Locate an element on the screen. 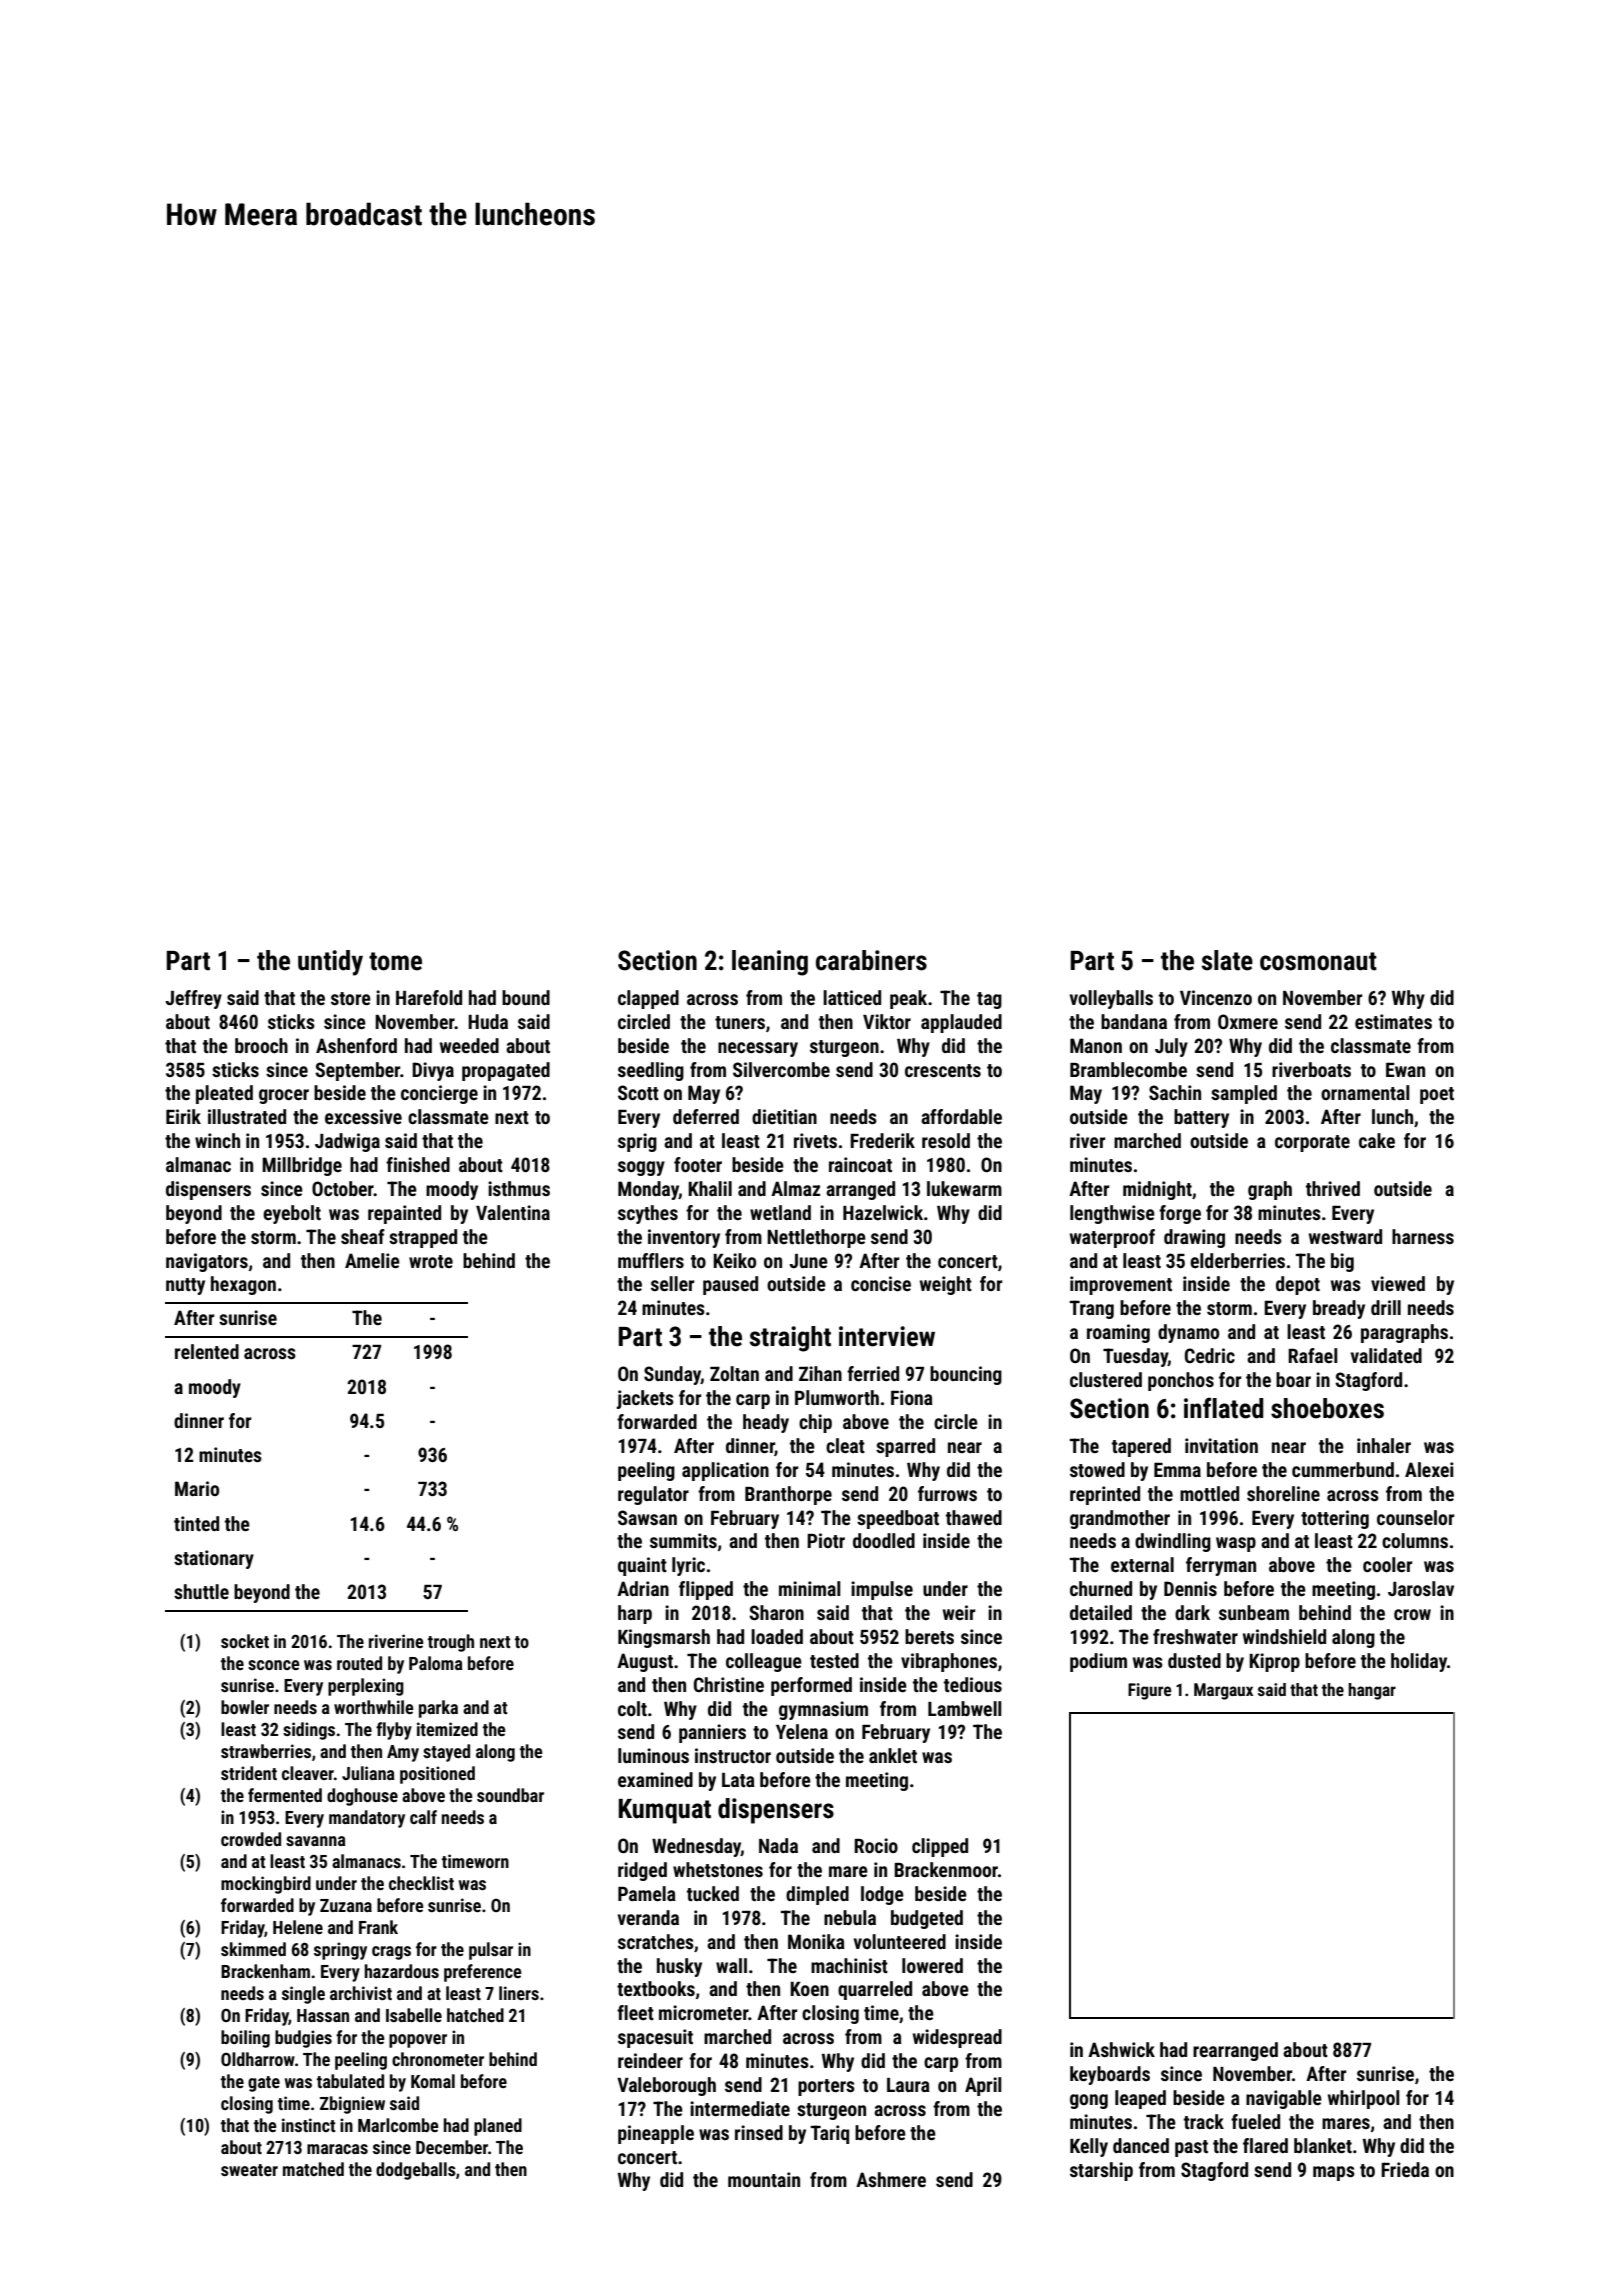 This screenshot has width=1620, height=2292. April is located at coordinates (983, 2086).
